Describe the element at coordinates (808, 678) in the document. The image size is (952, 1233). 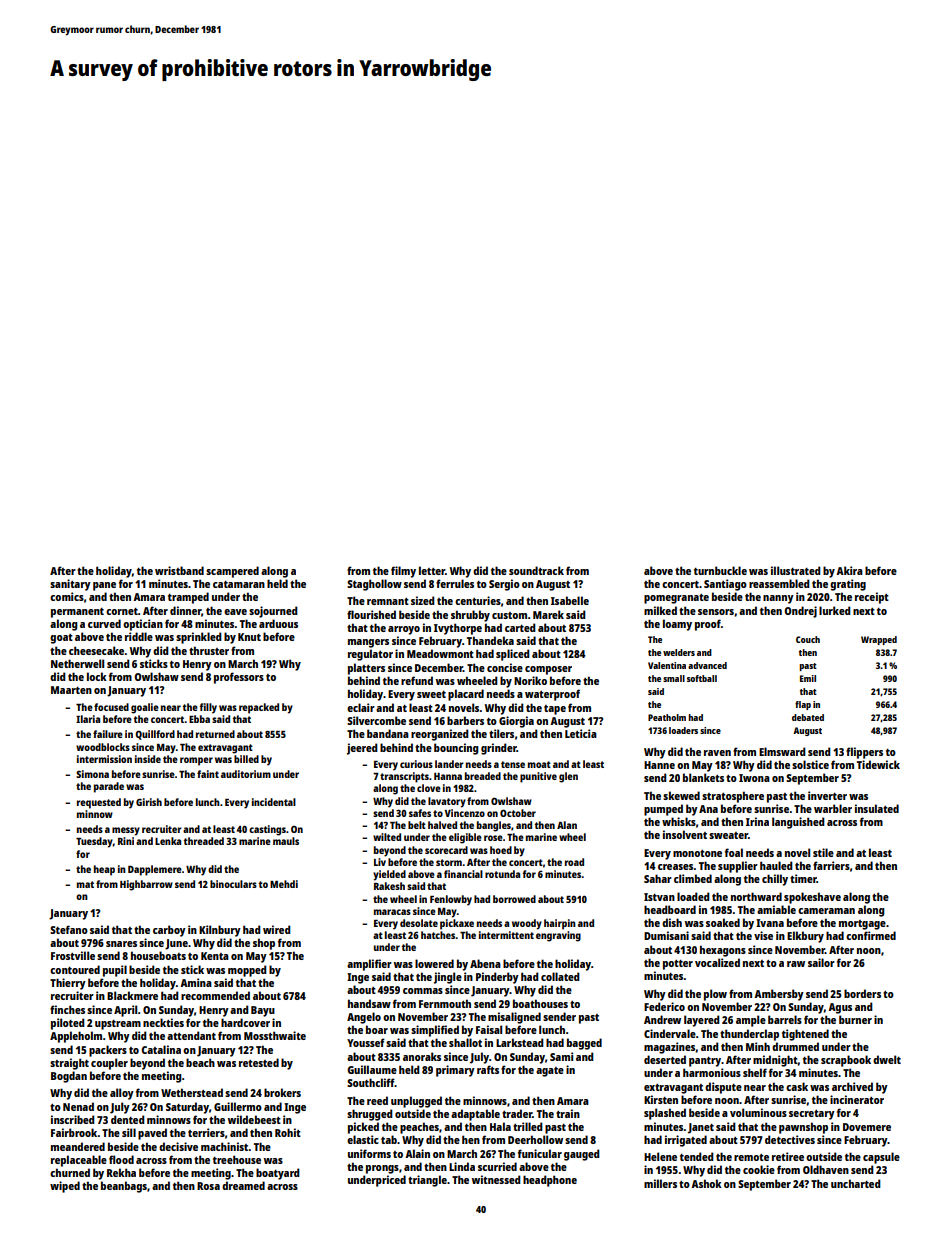
I see `Emil` at that location.
